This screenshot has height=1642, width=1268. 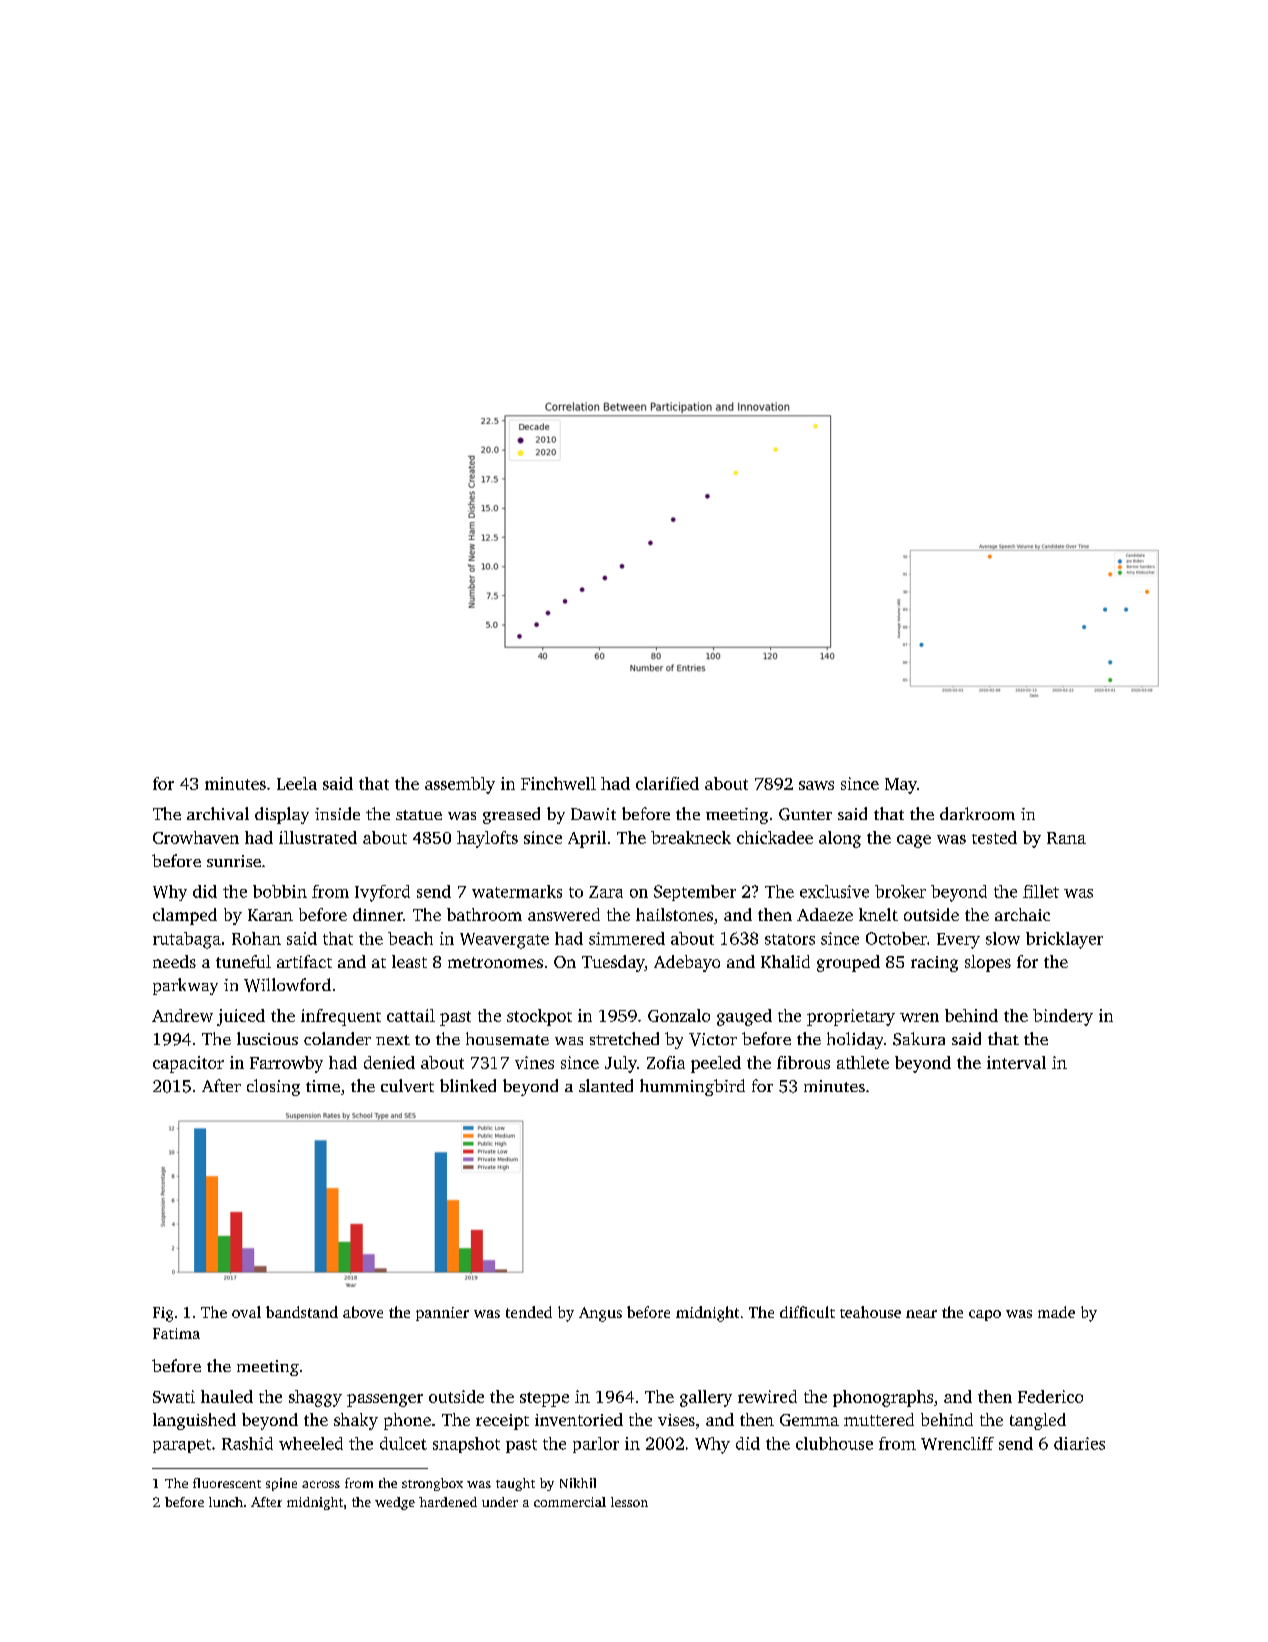 I want to click on athlete, so click(x=863, y=1062).
